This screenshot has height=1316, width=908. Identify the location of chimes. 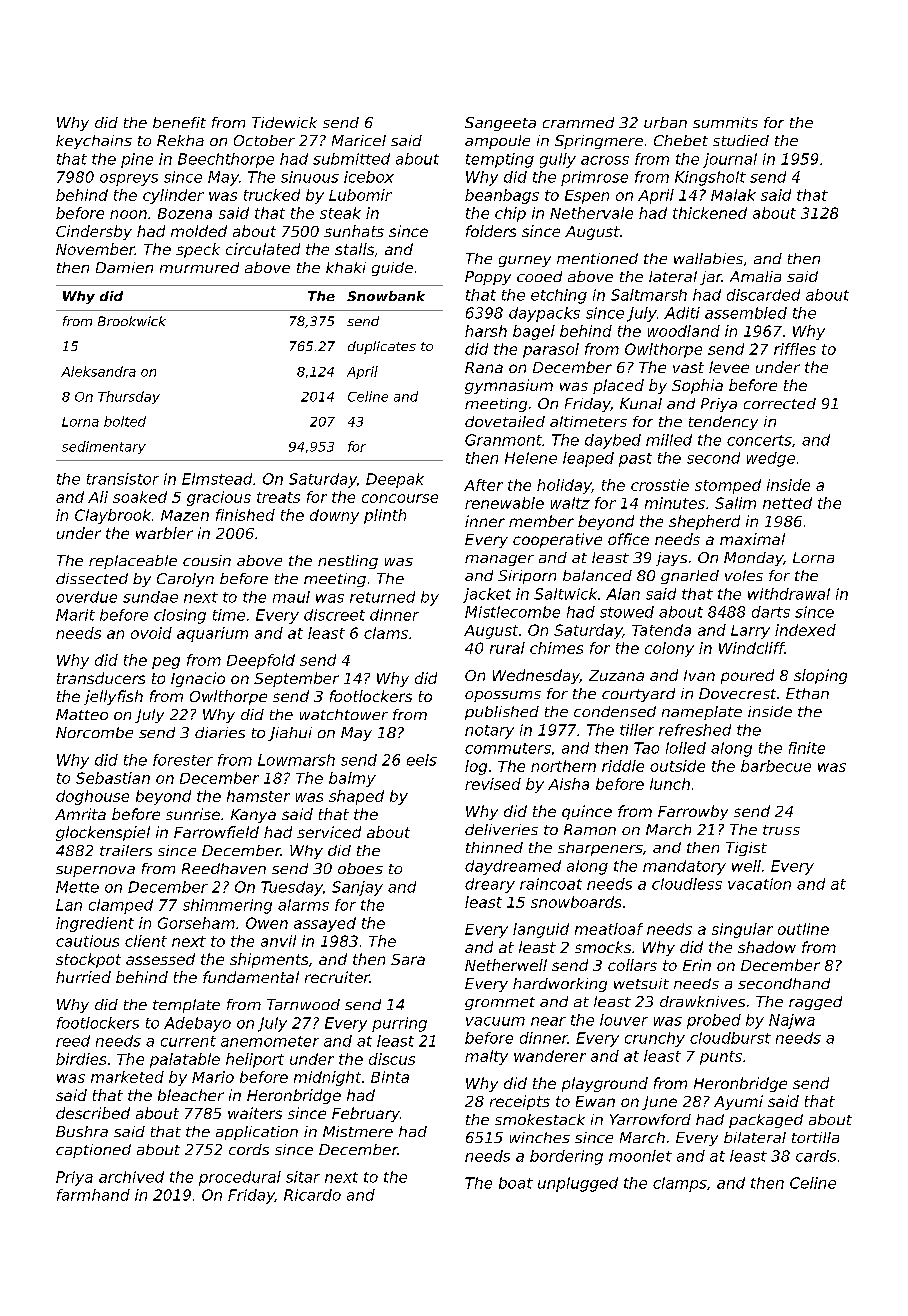
(556, 648).
